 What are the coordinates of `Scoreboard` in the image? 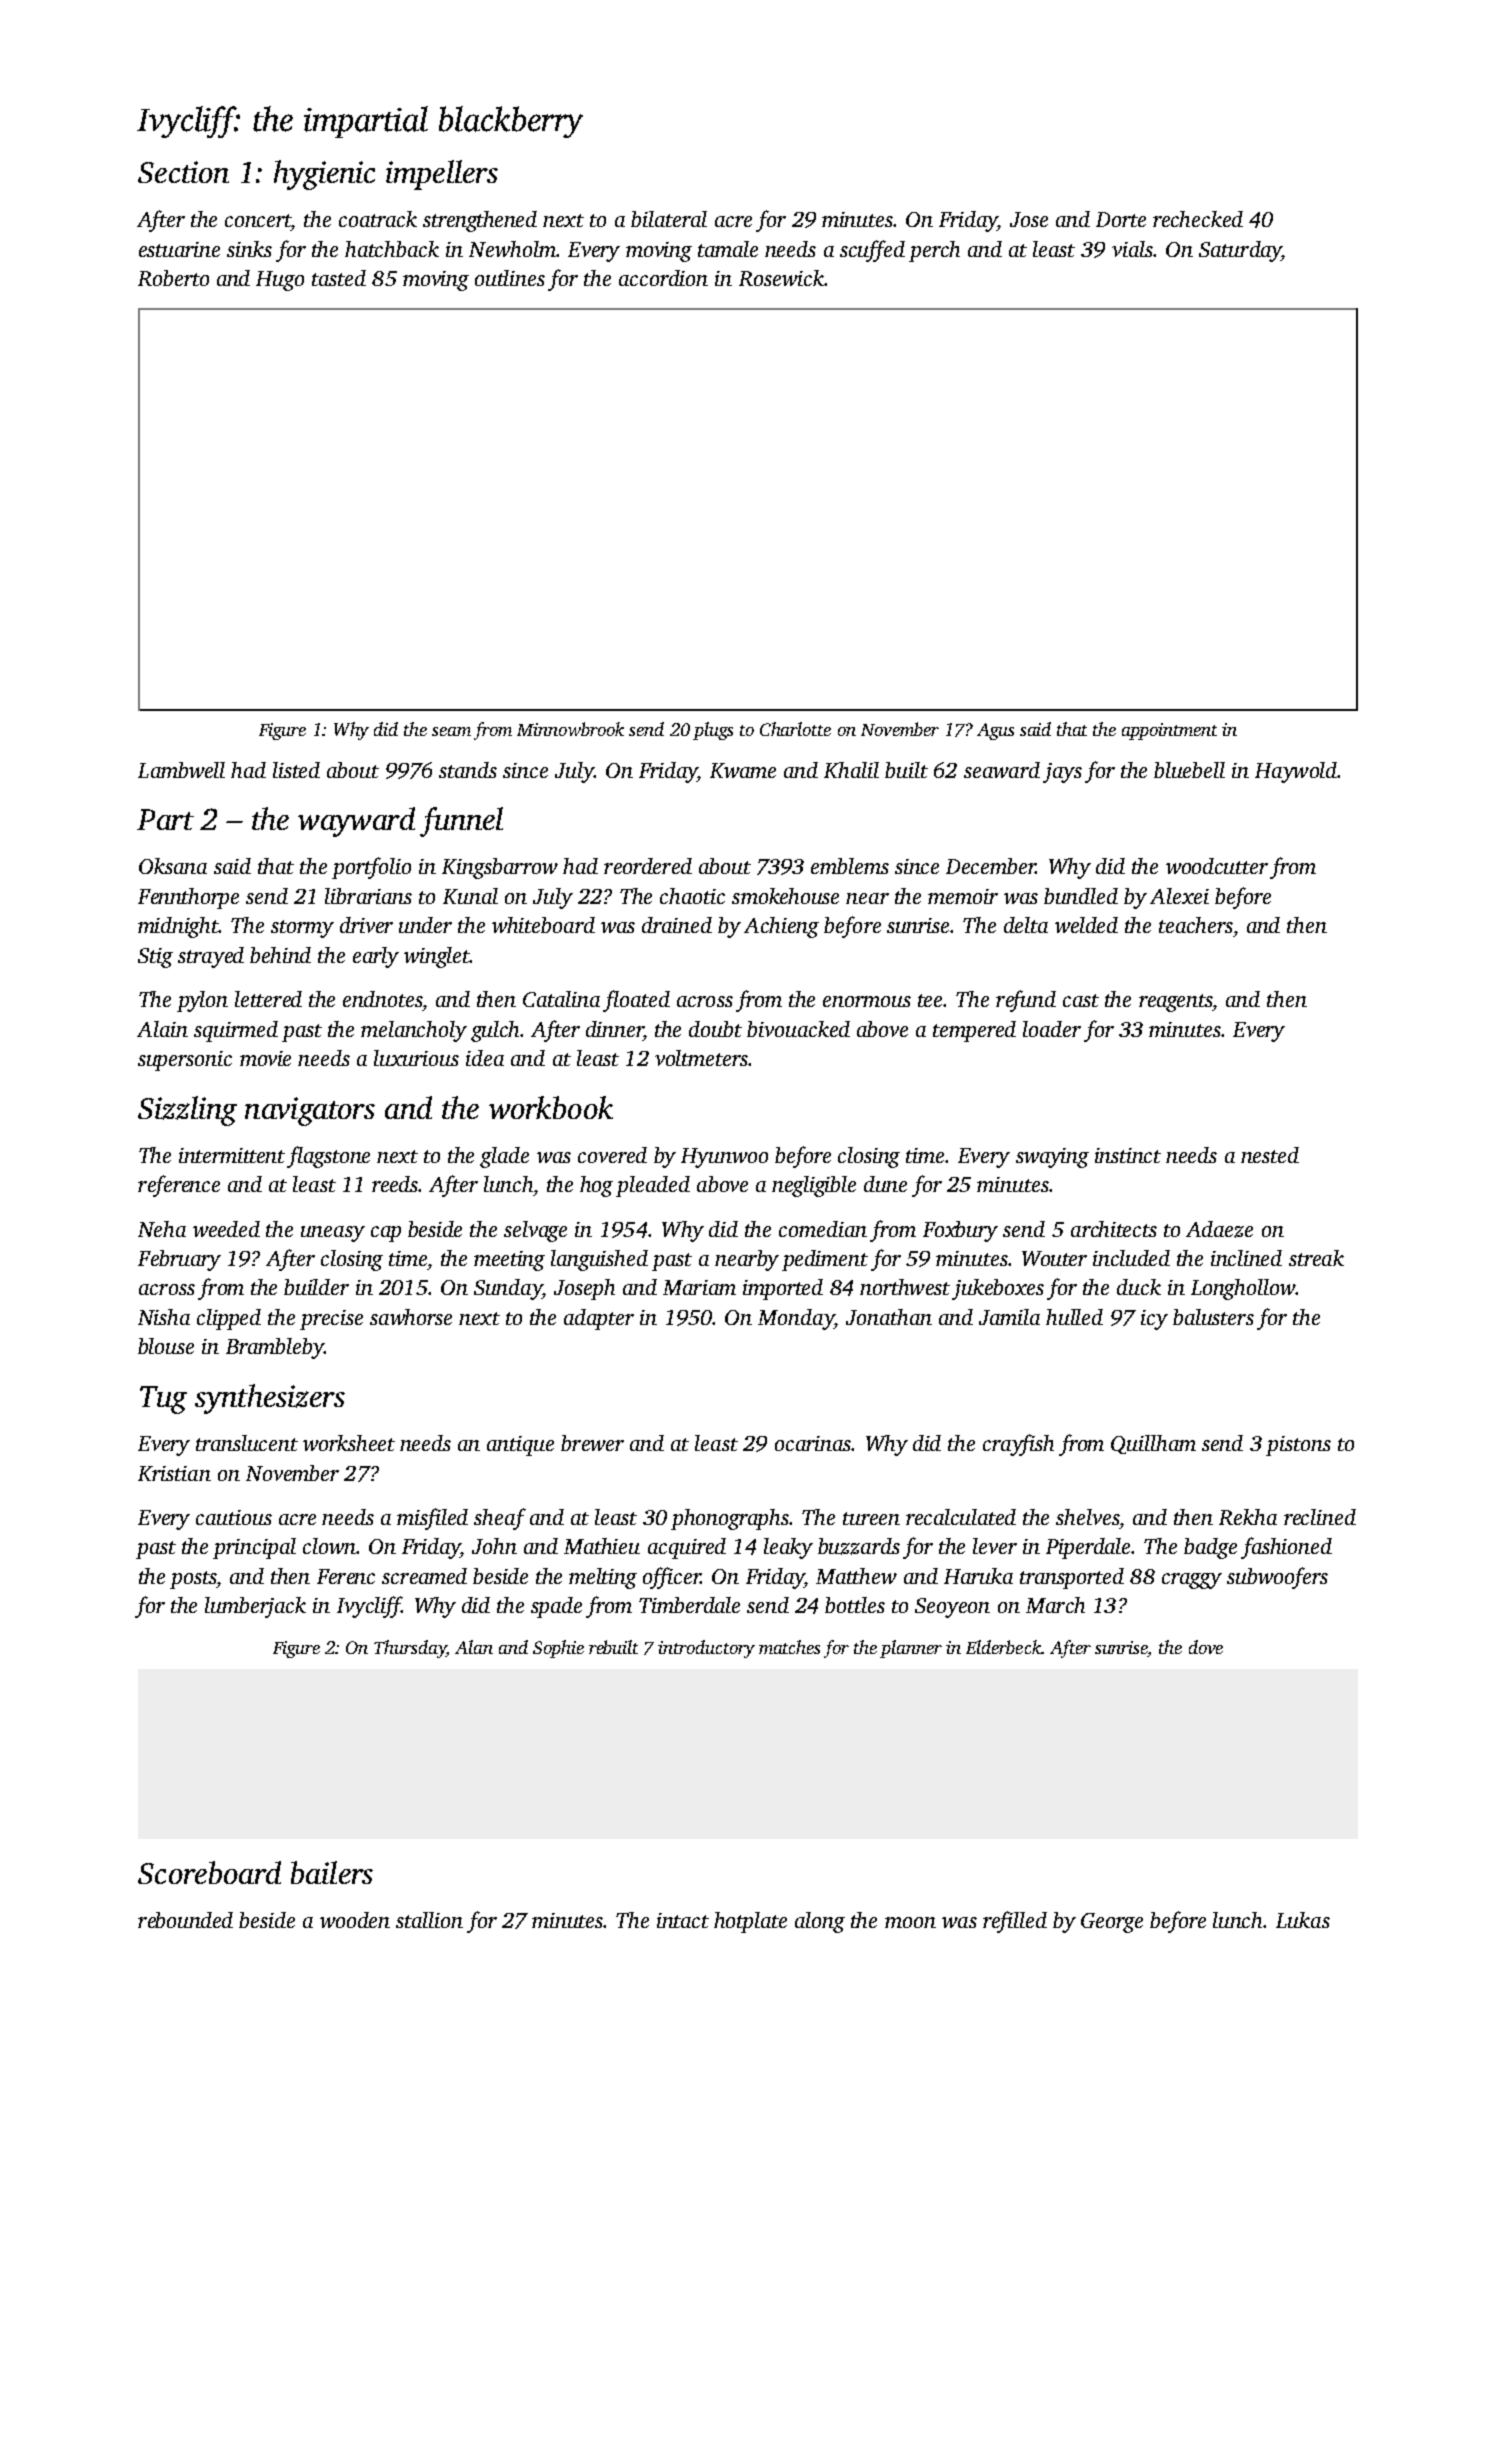 It's located at (209, 1872).
